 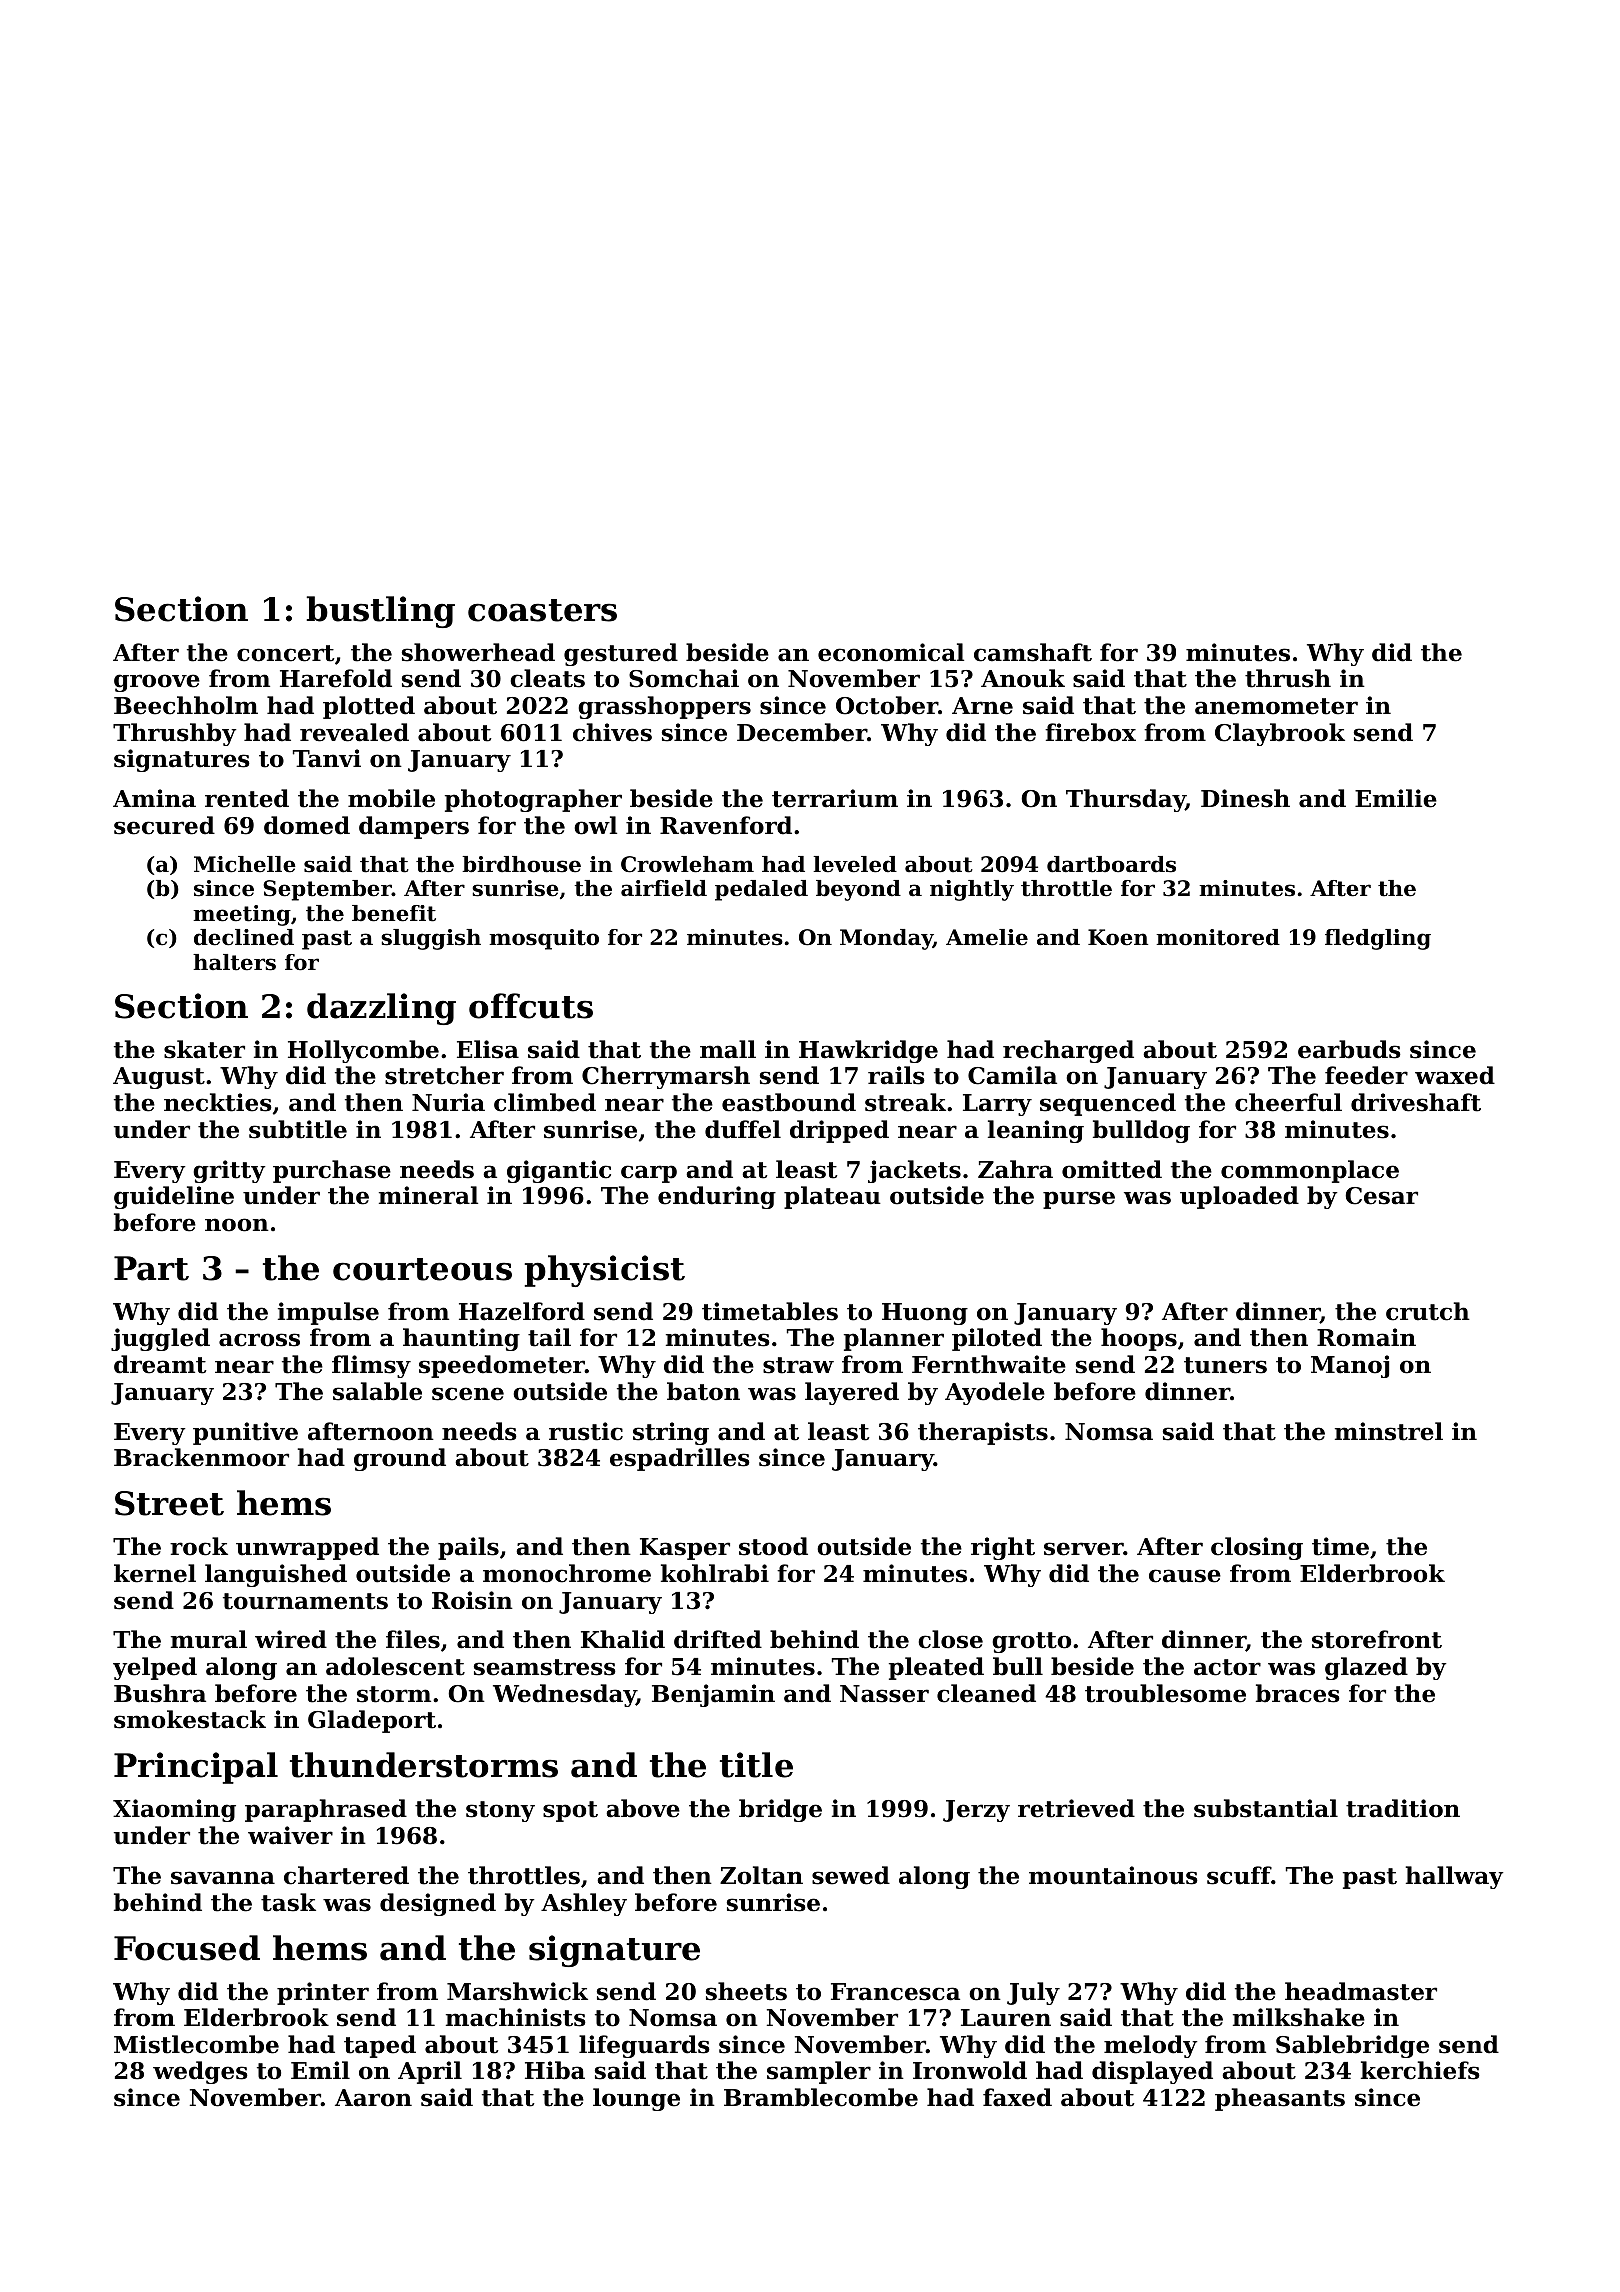 I want to click on cause, so click(x=1185, y=1576).
